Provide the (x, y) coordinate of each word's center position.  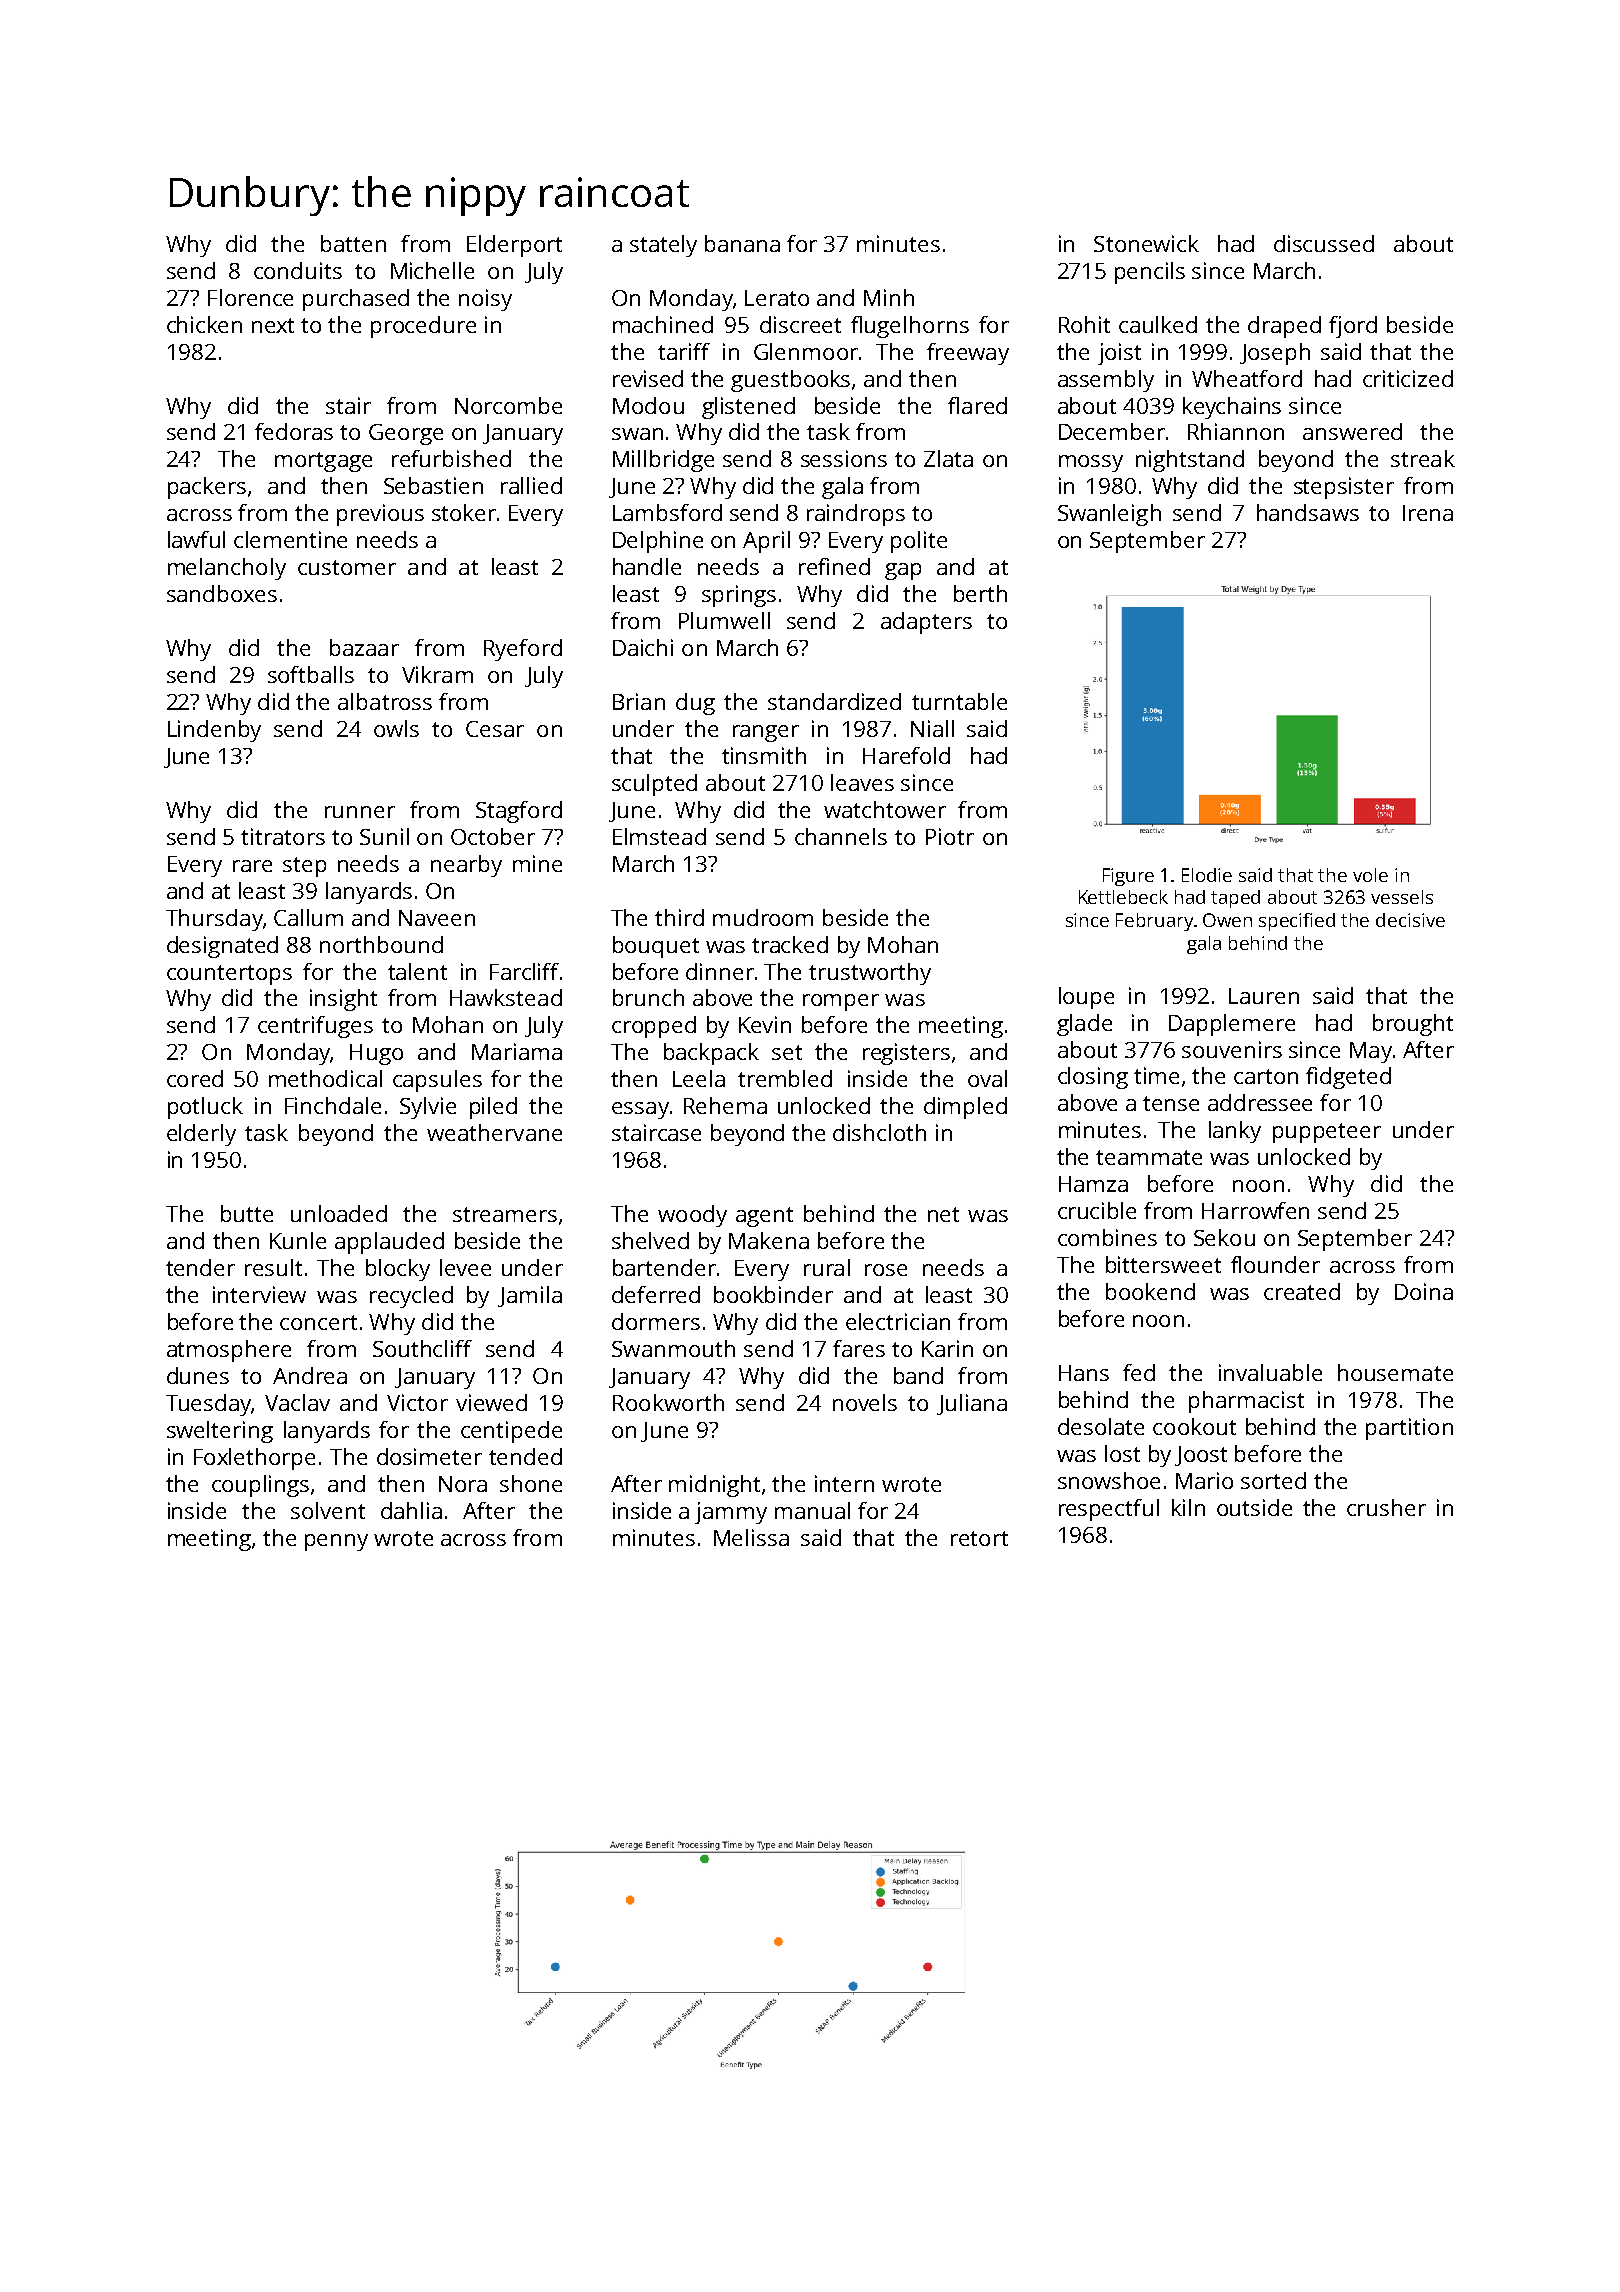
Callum (308, 917)
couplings (260, 1486)
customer (347, 567)
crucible (1097, 1210)
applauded (389, 1243)
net (943, 1214)
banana (742, 243)
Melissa (751, 1537)
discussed (1324, 243)
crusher (1386, 1507)
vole (1370, 875)
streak (1423, 458)
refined (834, 566)
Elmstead (659, 836)
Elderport (514, 246)
